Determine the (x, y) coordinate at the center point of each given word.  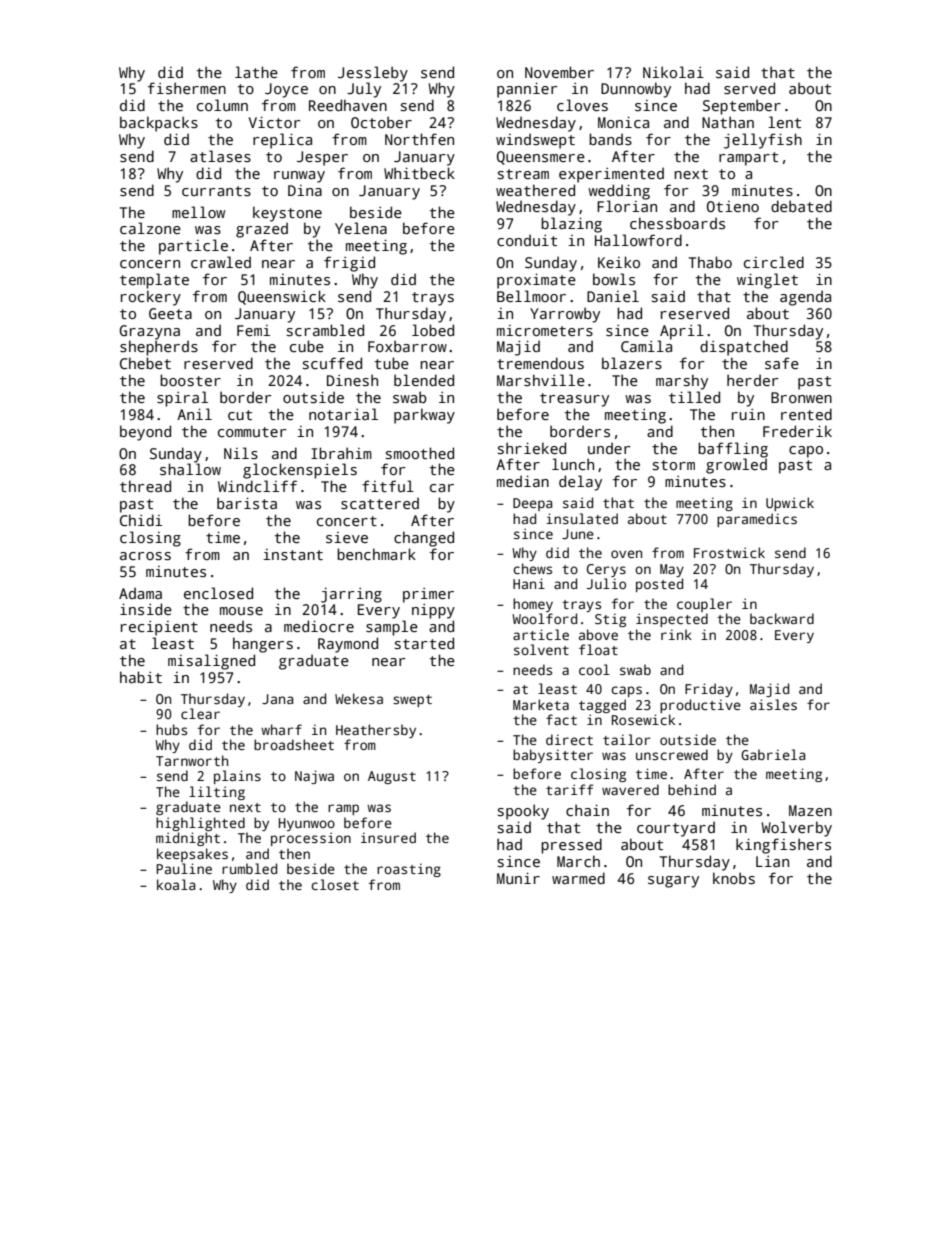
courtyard (676, 829)
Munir (518, 878)
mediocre (319, 626)
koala (176, 884)
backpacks (159, 124)
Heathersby (376, 731)
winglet (767, 281)
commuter (252, 432)
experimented (611, 175)
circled (774, 262)
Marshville (541, 380)
